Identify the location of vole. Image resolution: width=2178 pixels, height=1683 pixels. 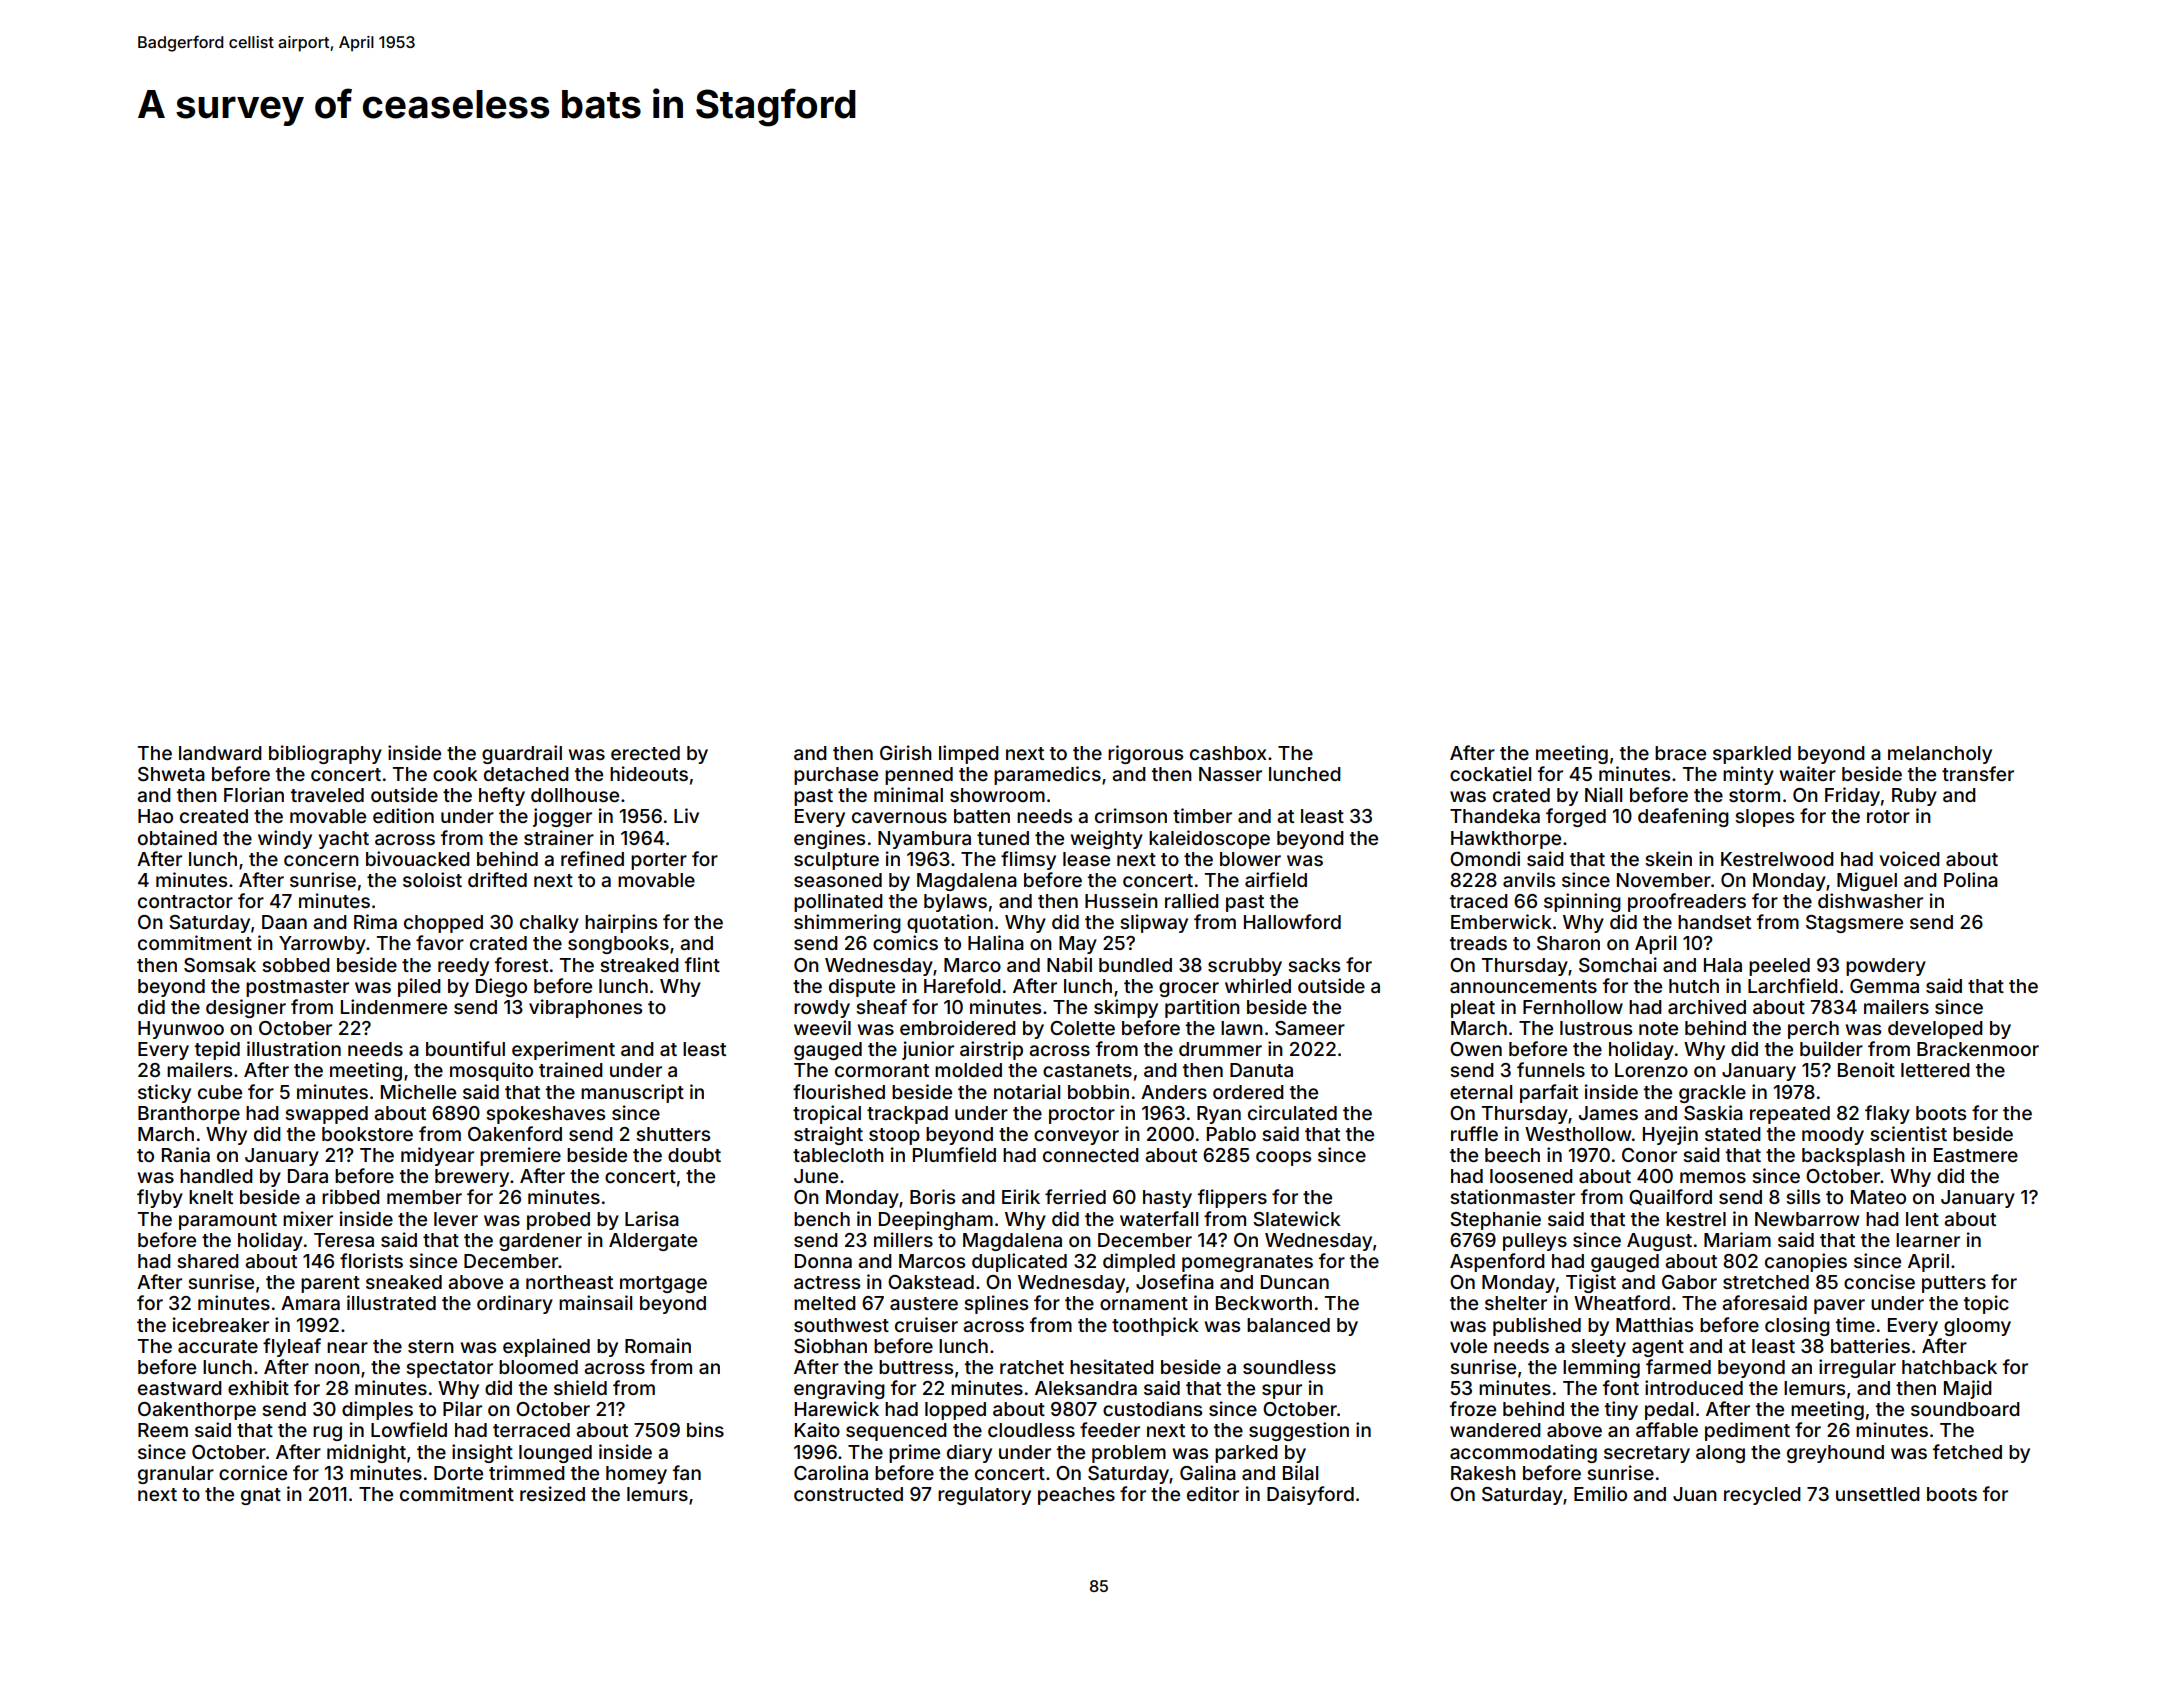
(1468, 1346).
